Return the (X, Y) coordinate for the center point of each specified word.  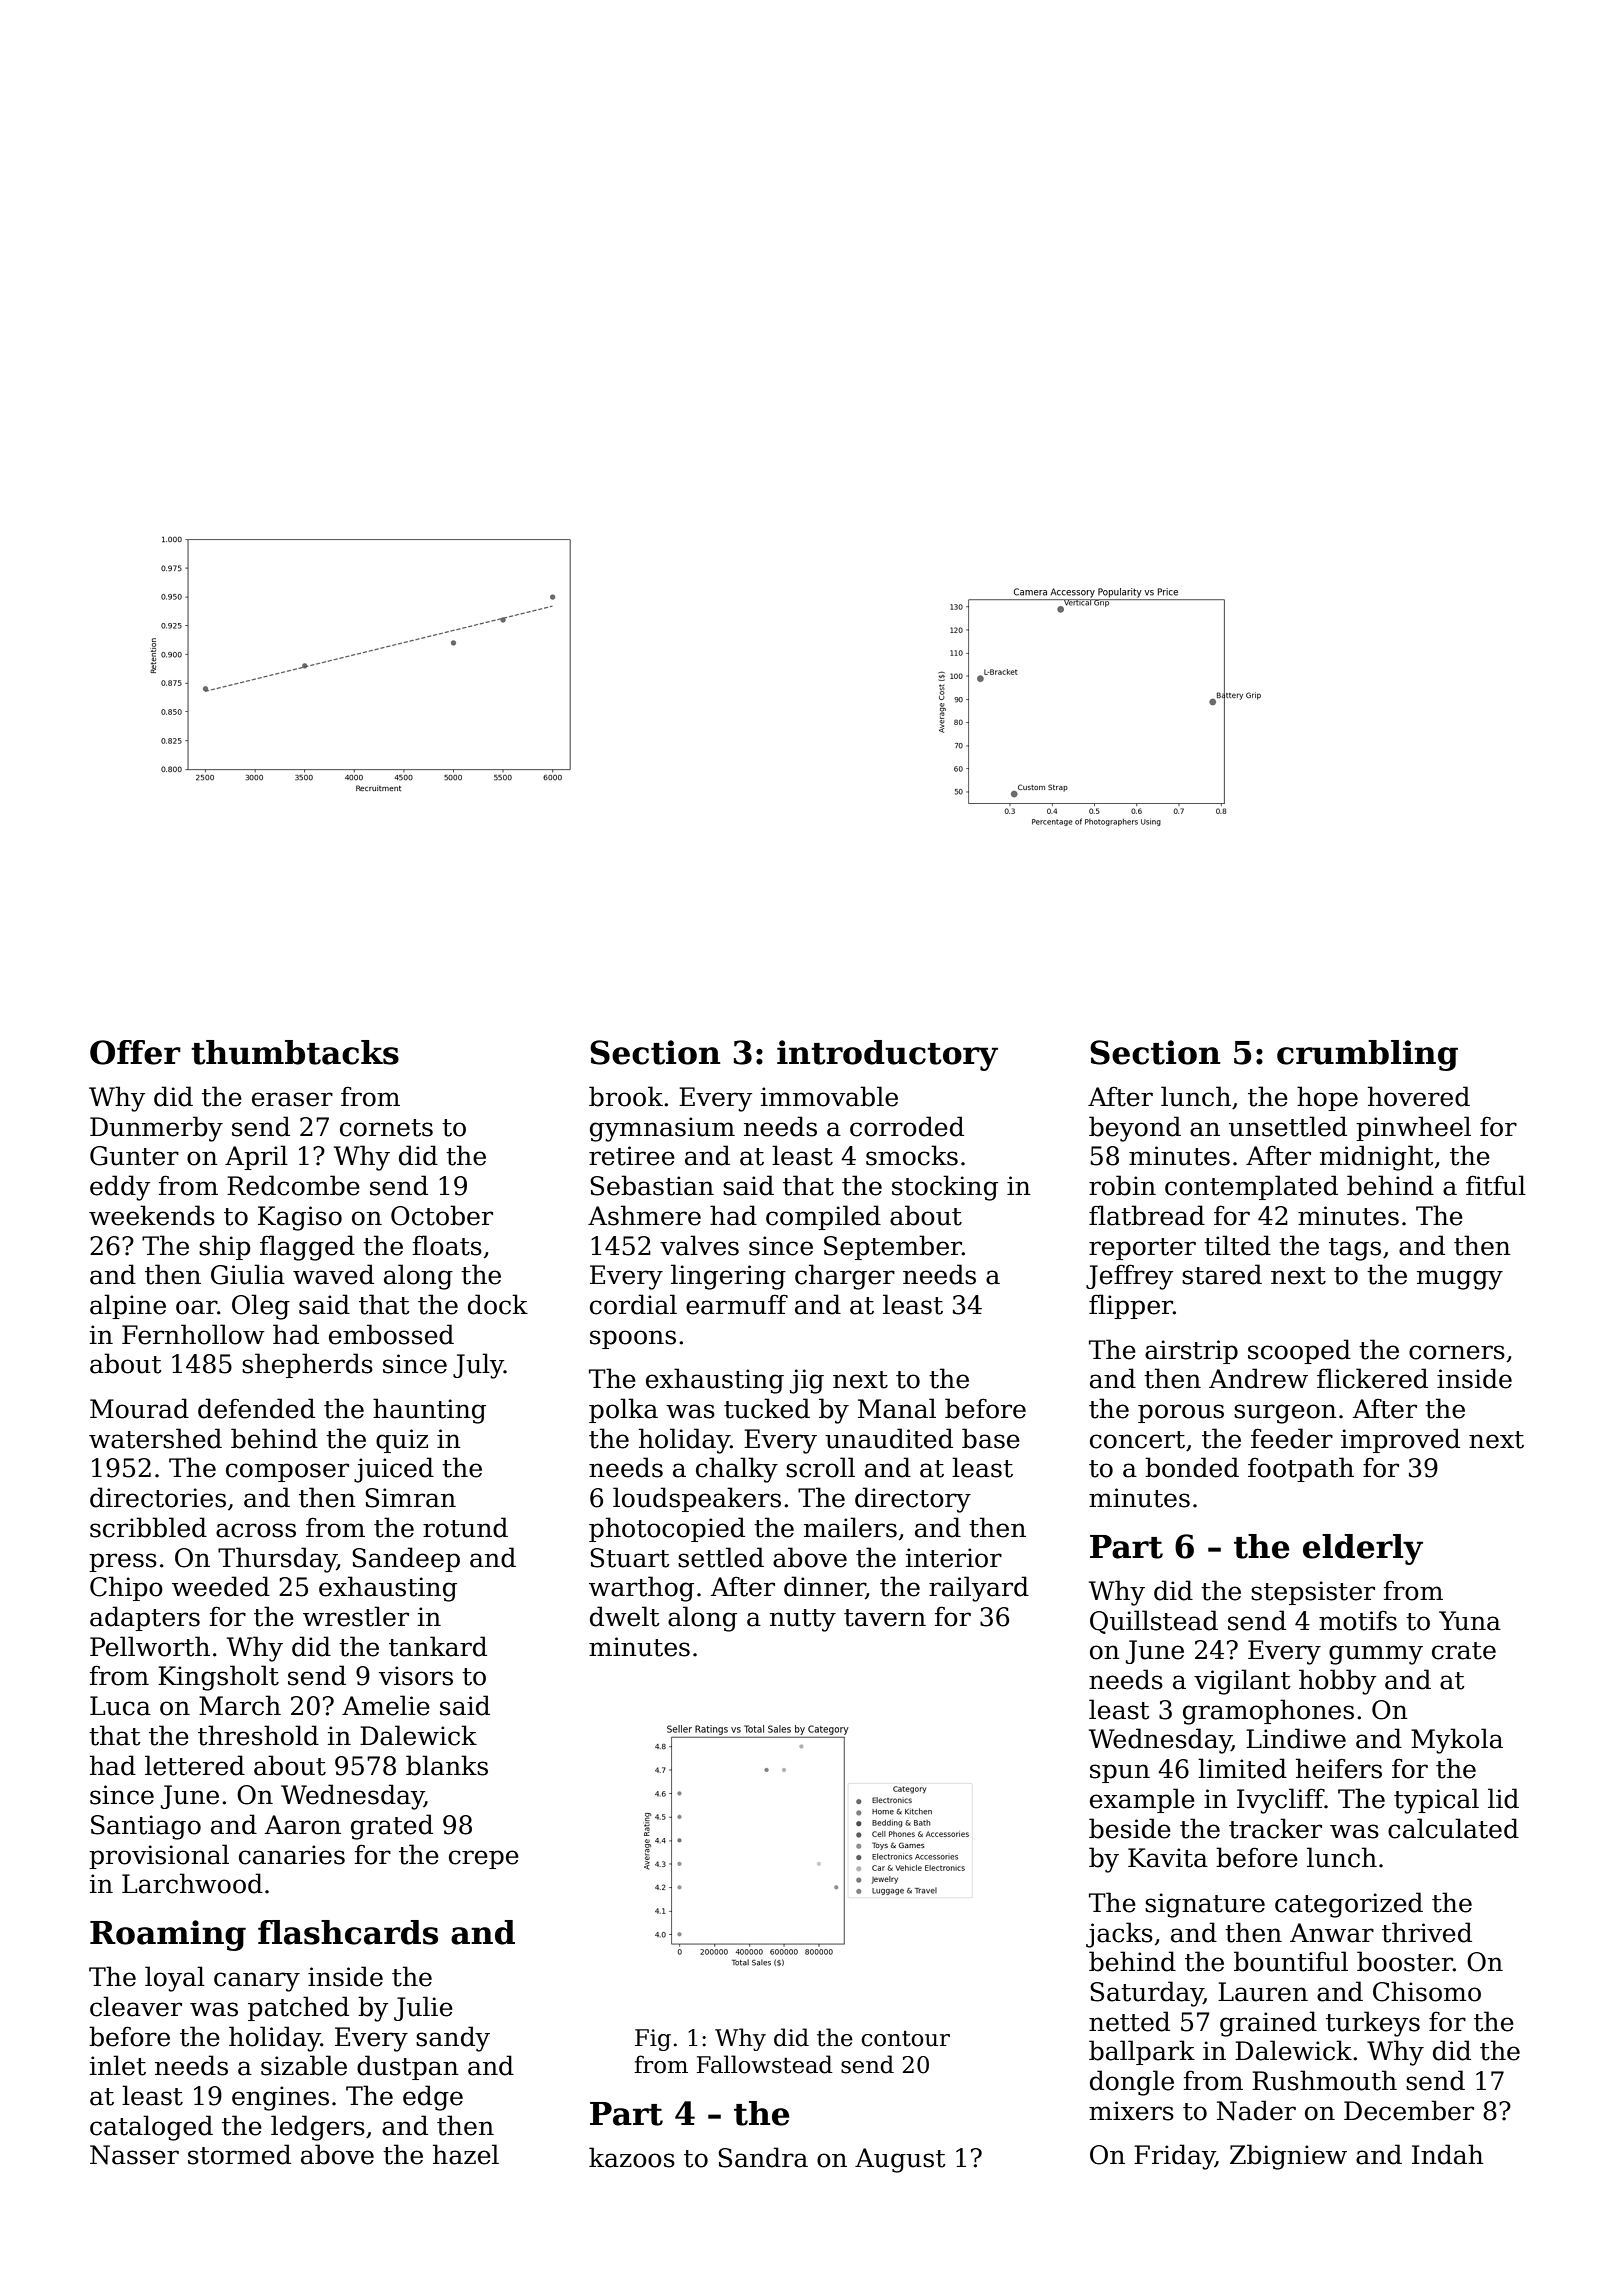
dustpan (408, 2067)
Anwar (1332, 1933)
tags (1355, 1249)
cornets (386, 1128)
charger (845, 1277)
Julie (423, 2008)
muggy (1460, 1280)
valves (699, 1245)
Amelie (386, 1705)
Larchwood (192, 1883)
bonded (1192, 1467)
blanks (447, 1765)
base (991, 1438)
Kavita (1168, 1858)
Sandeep (406, 1559)
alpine (128, 1306)
